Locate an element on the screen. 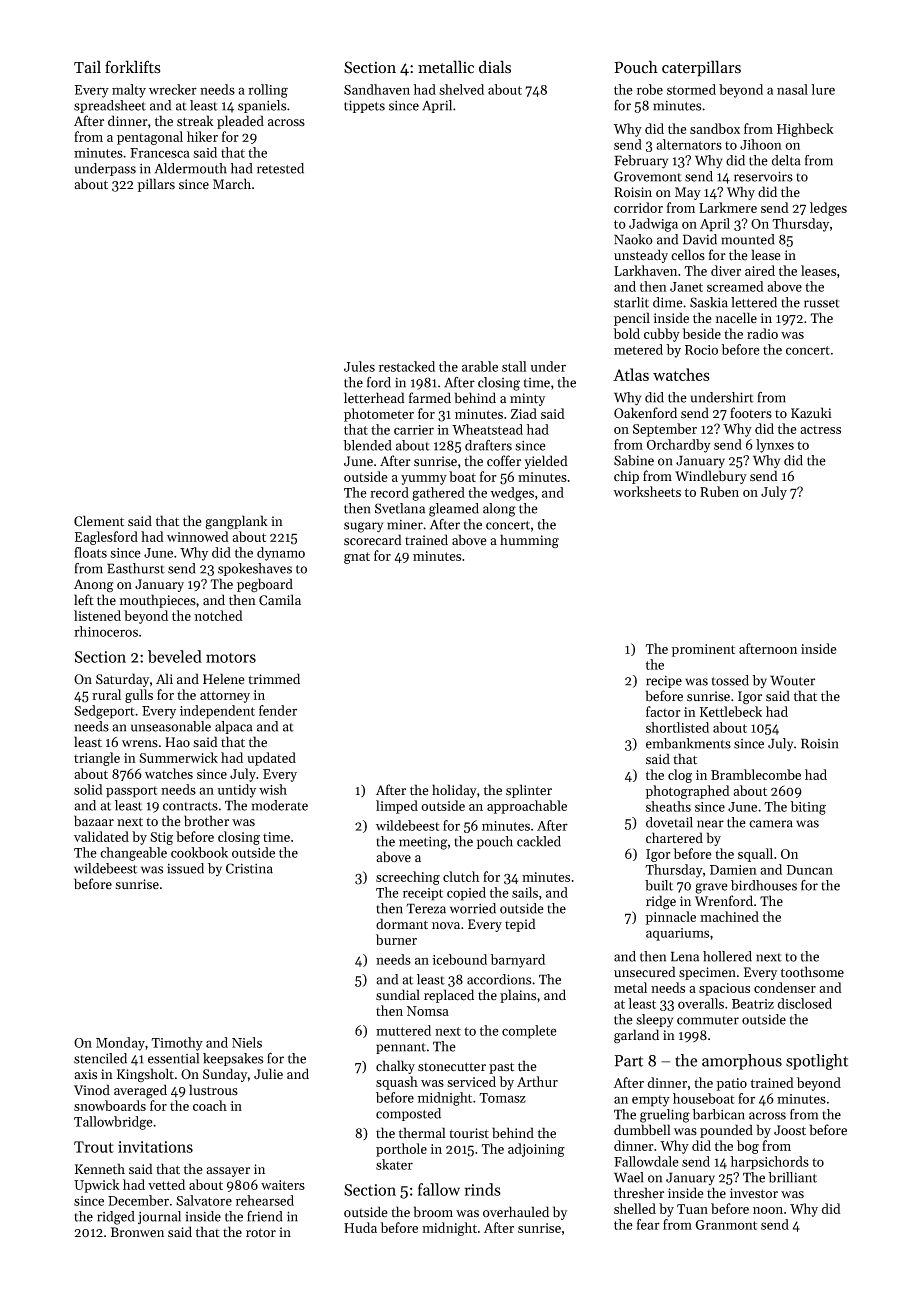 The width and height of the screenshot is (924, 1308). rotor is located at coordinates (261, 1233).
